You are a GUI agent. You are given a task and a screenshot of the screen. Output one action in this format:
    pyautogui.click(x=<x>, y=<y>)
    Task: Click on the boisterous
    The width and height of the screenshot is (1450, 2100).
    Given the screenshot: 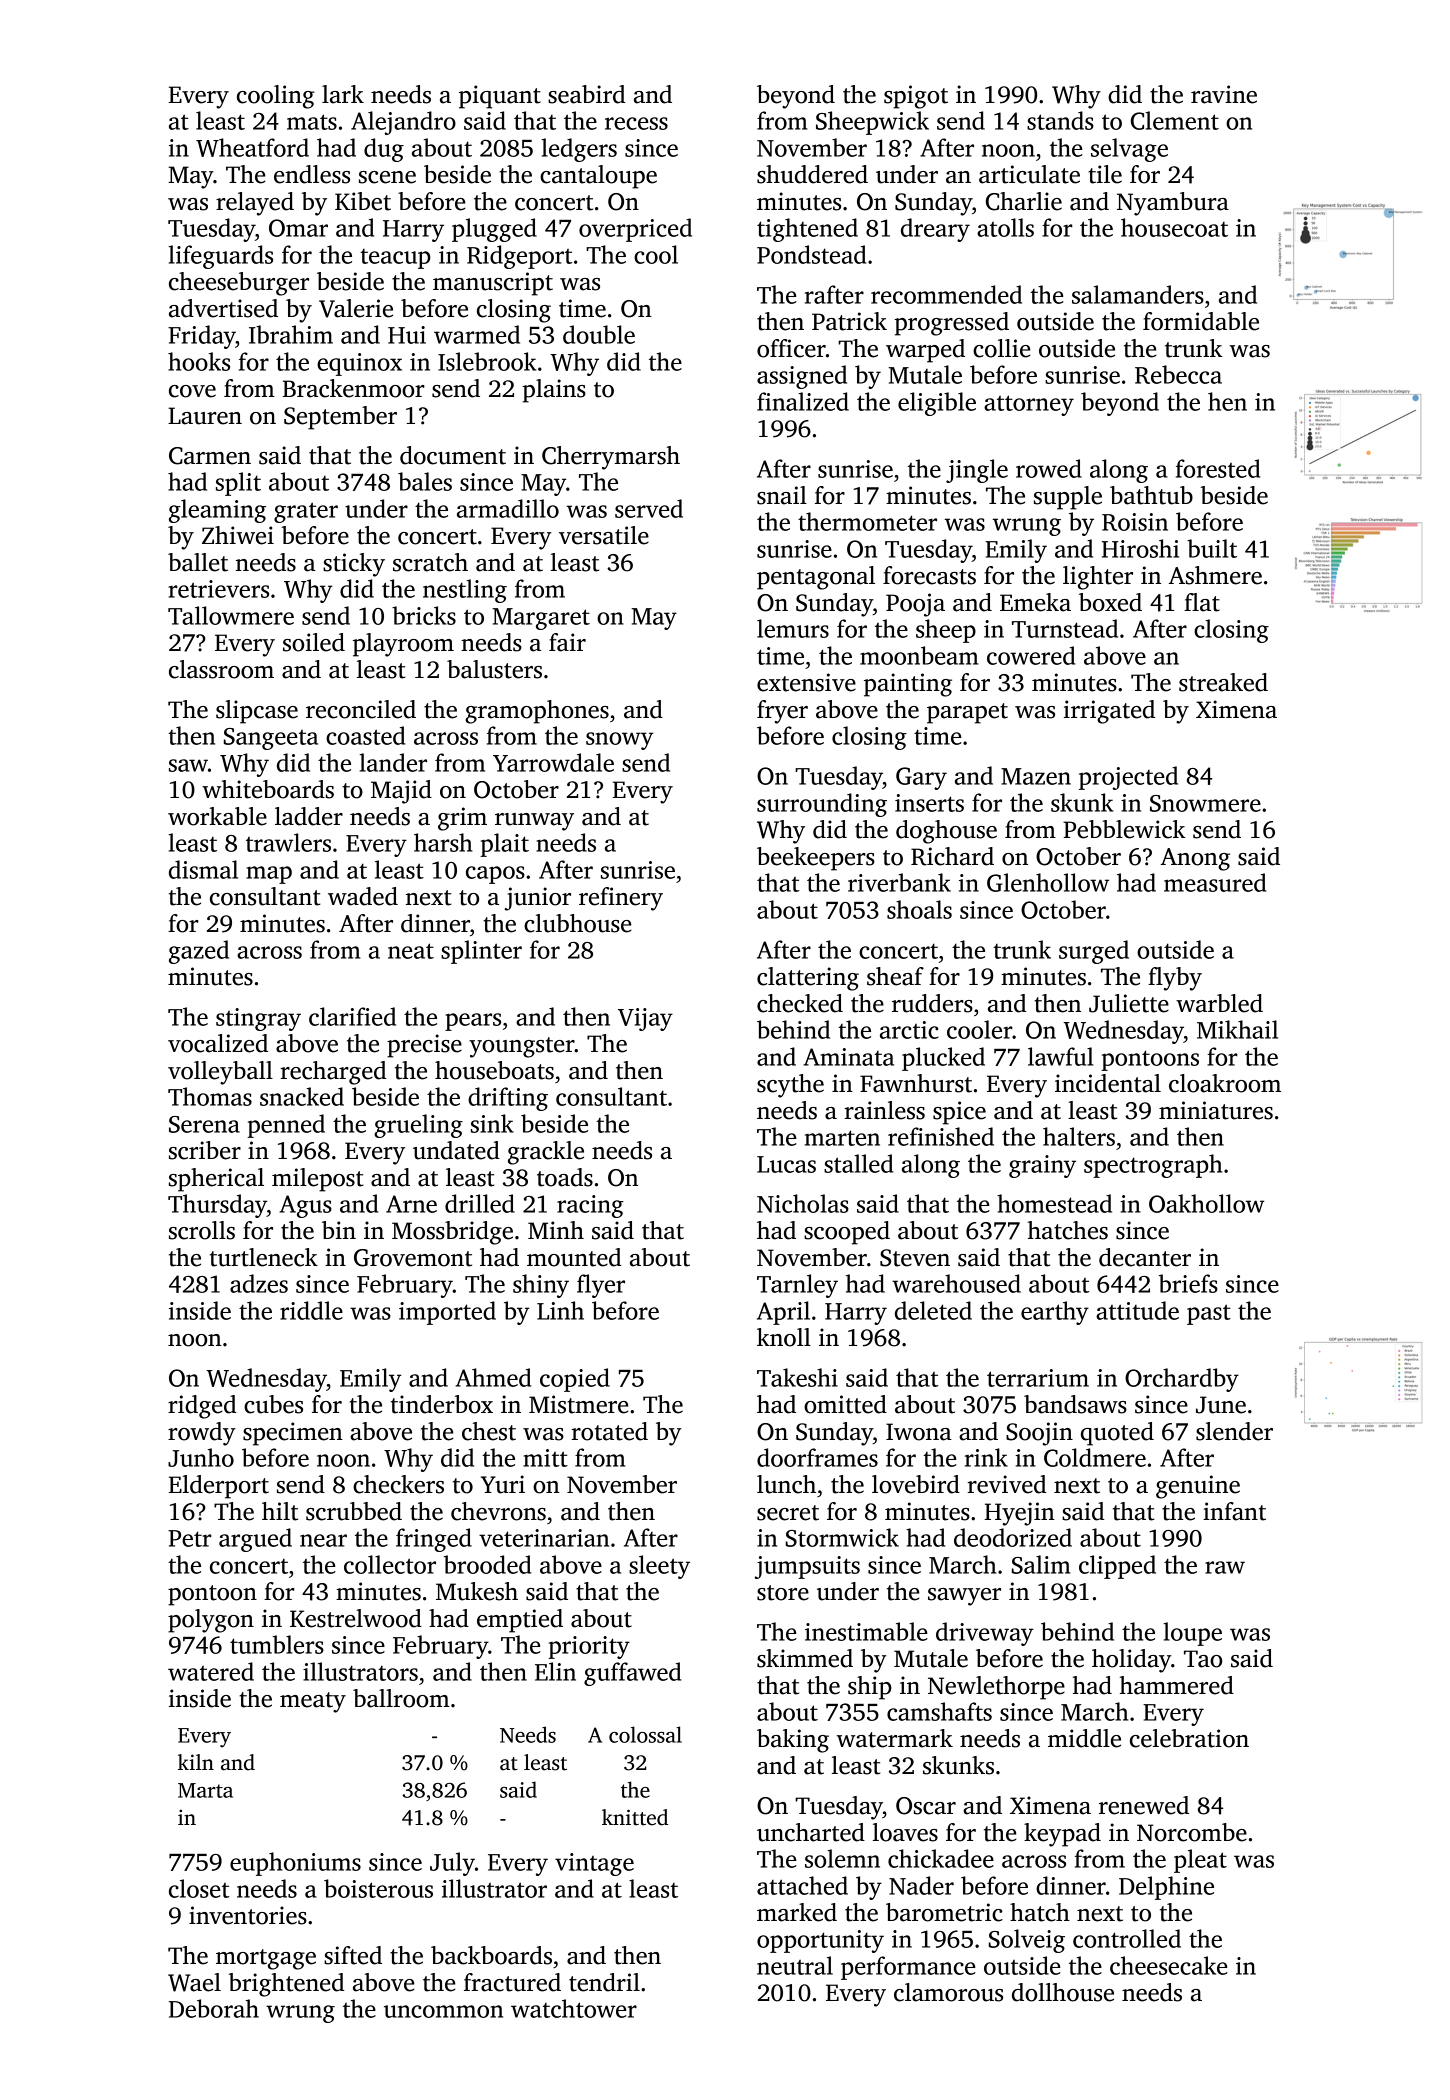 What is the action you would take?
    pyautogui.click(x=378, y=1888)
